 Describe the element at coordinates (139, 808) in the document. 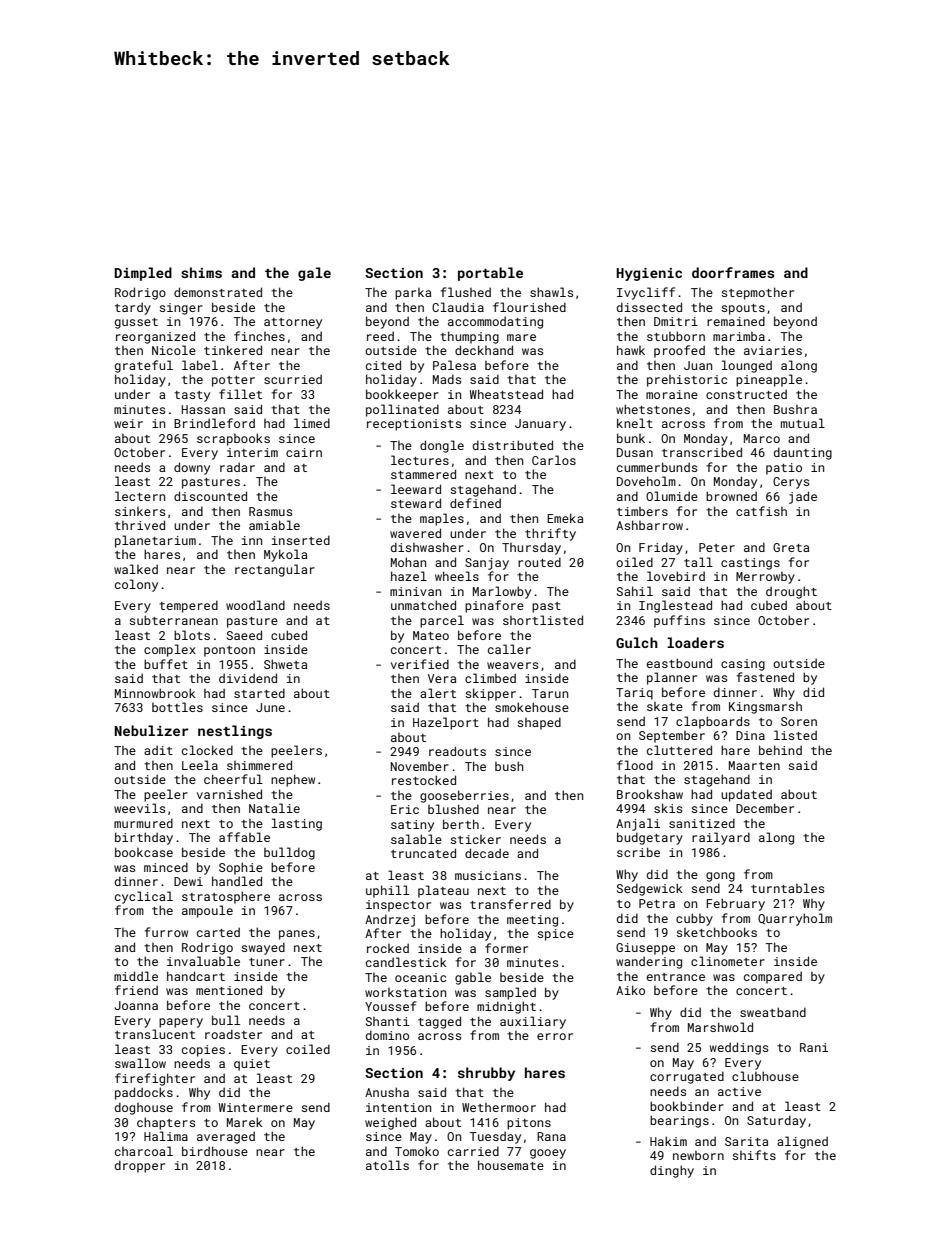

I see `weevils` at that location.
